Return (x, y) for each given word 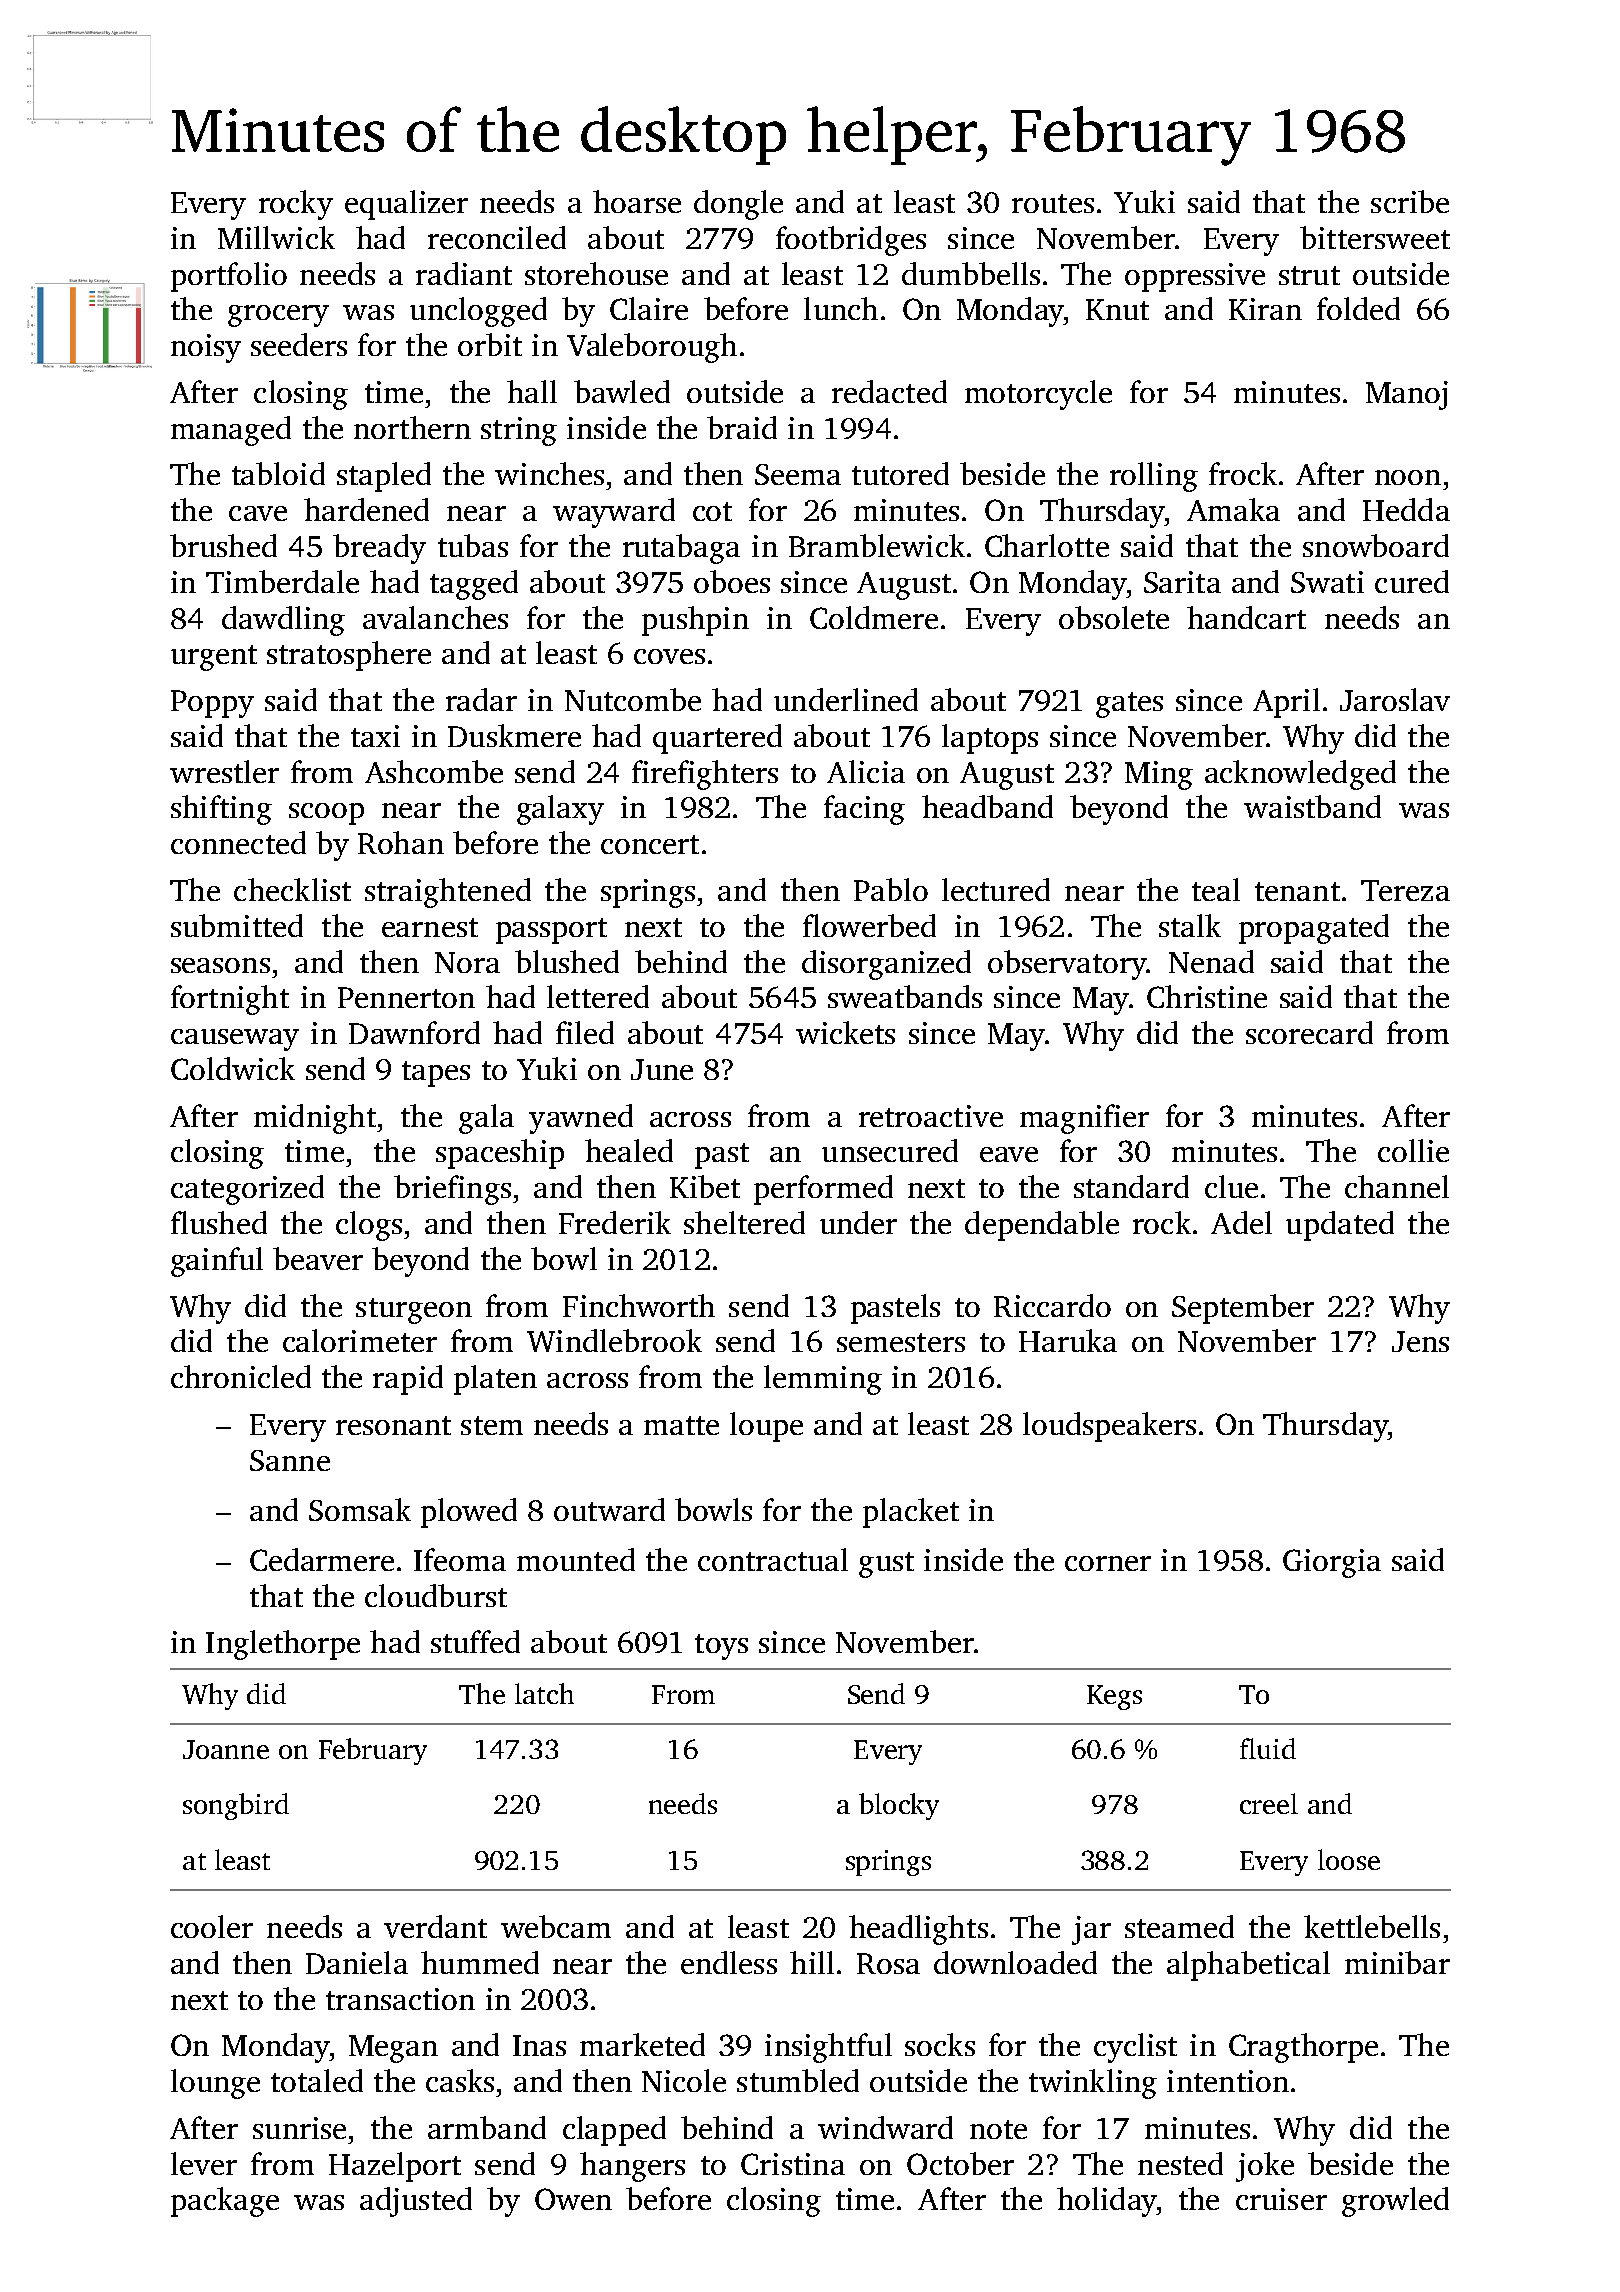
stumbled (798, 2080)
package (225, 2202)
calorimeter (360, 1340)
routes (1053, 203)
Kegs (1114, 1697)
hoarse (637, 201)
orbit (490, 344)
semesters (901, 1342)
